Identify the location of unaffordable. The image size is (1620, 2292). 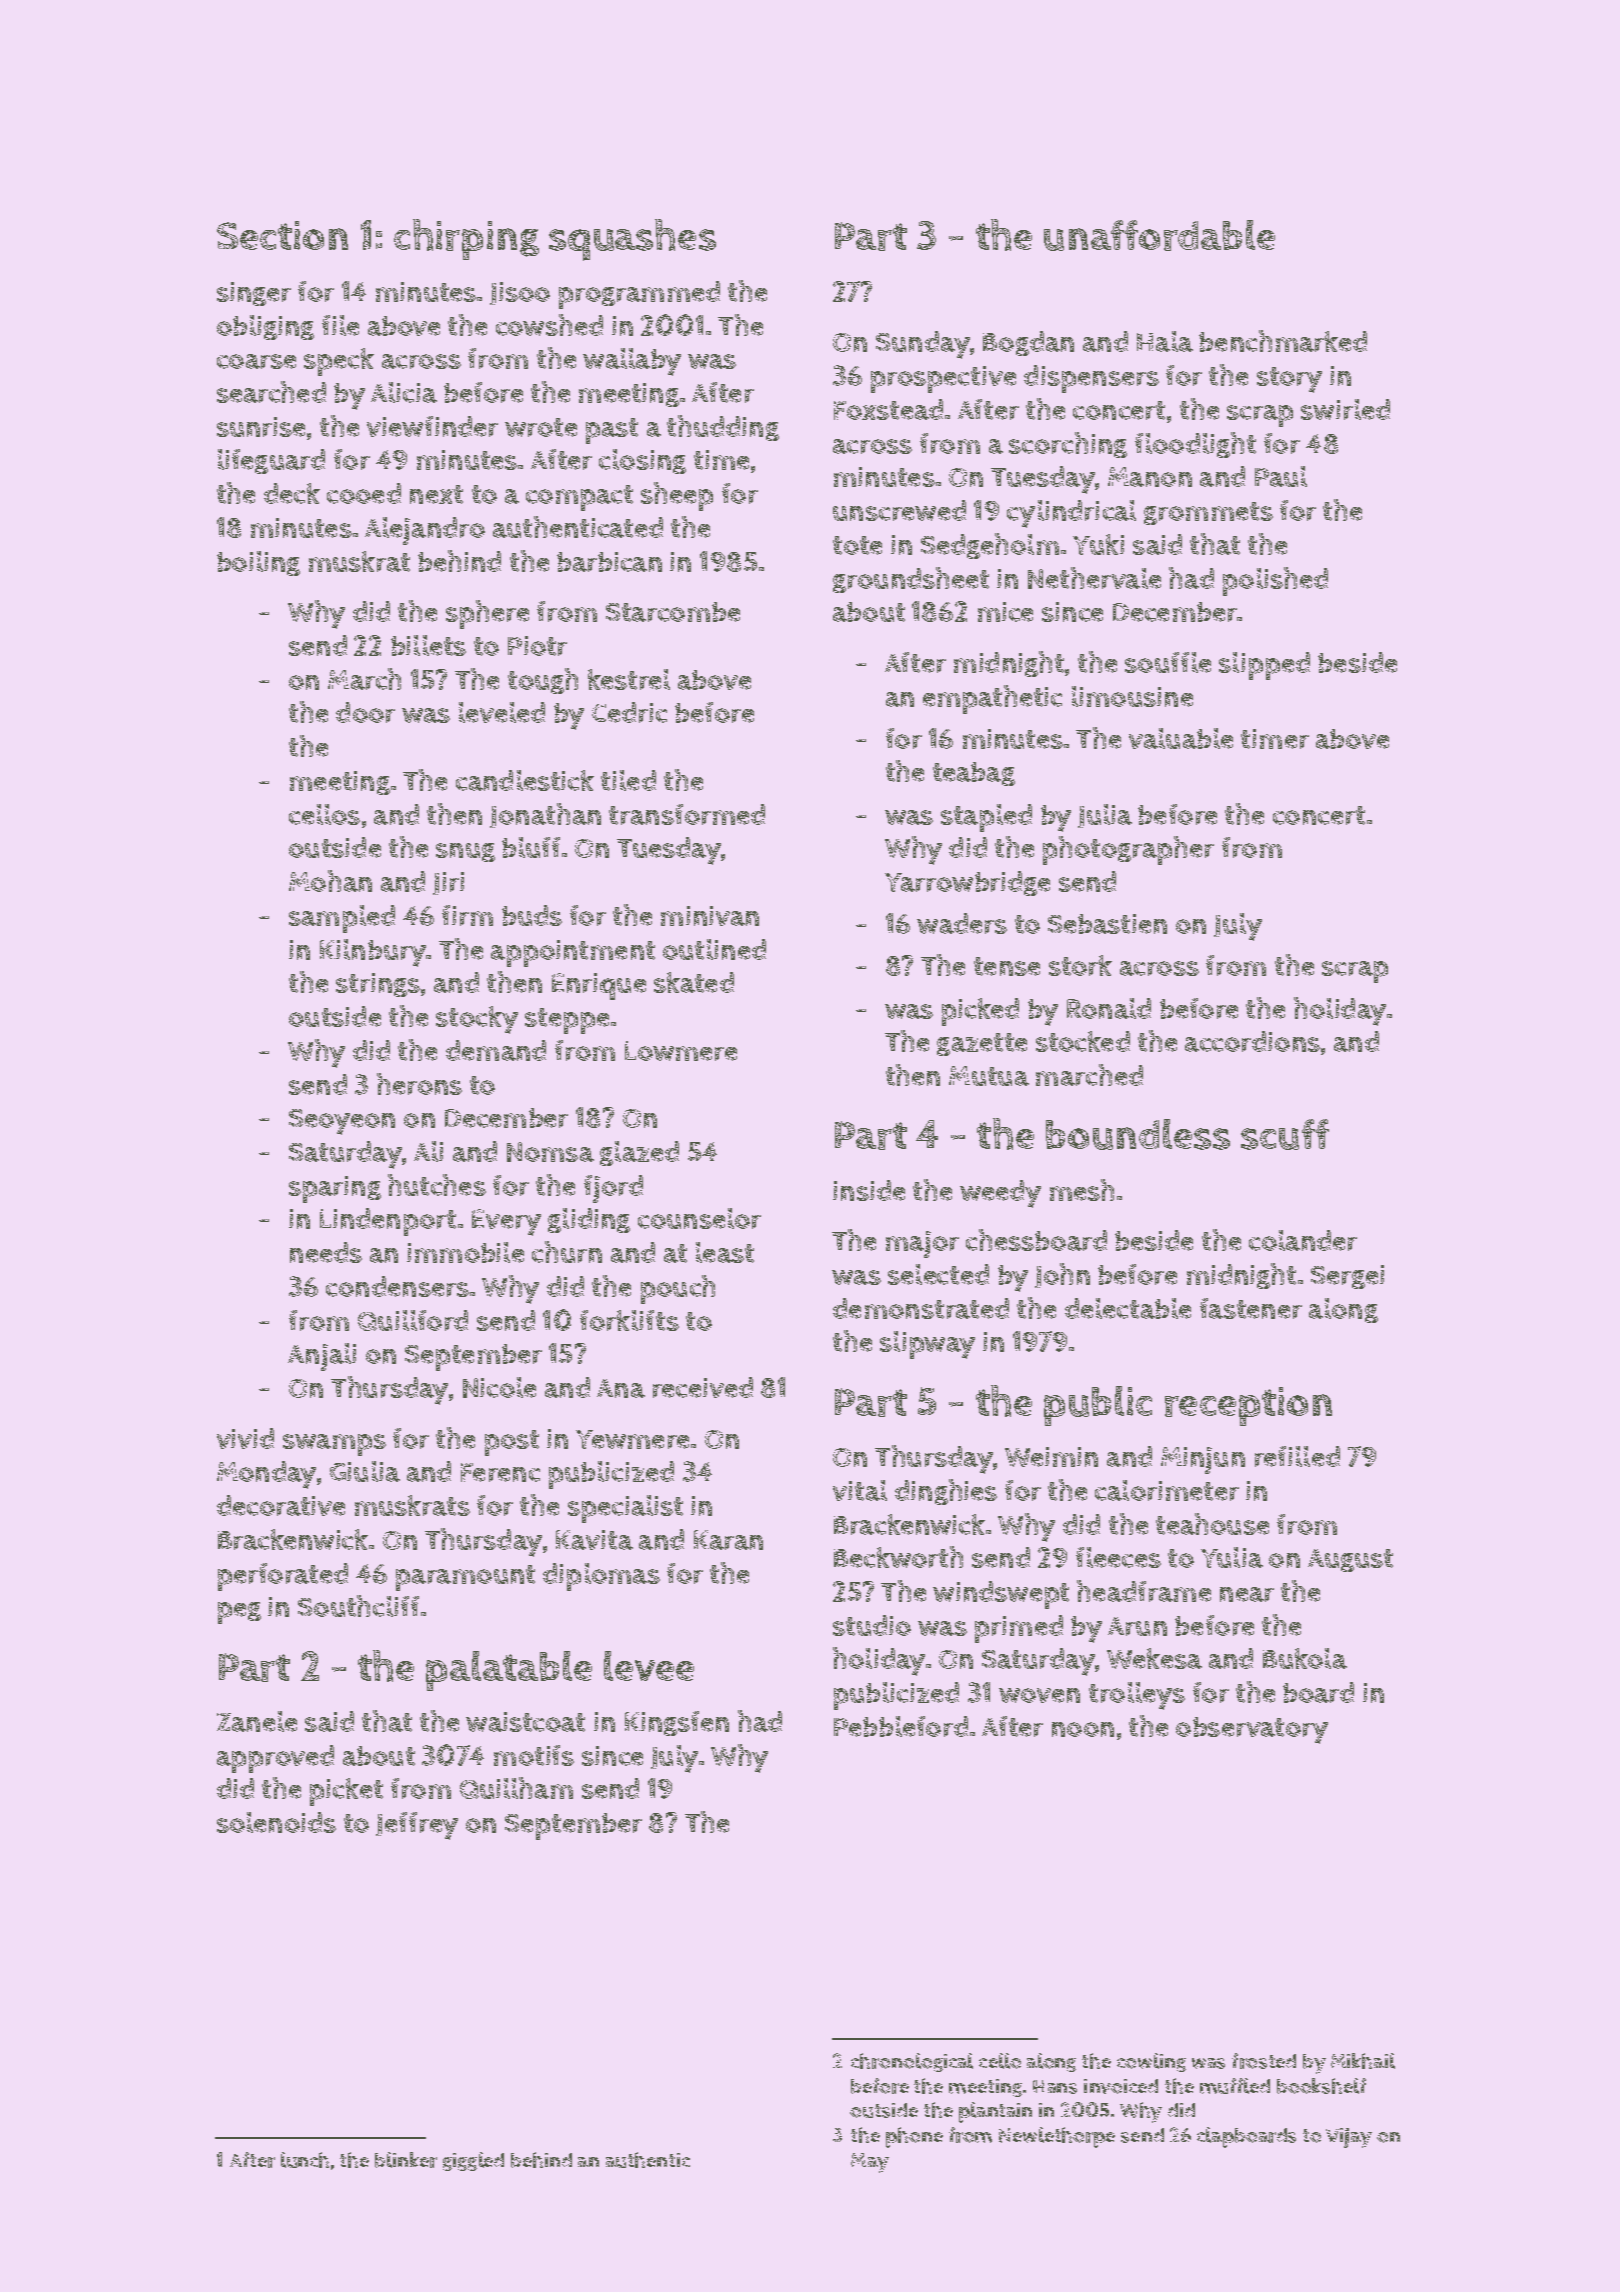
(1159, 235).
